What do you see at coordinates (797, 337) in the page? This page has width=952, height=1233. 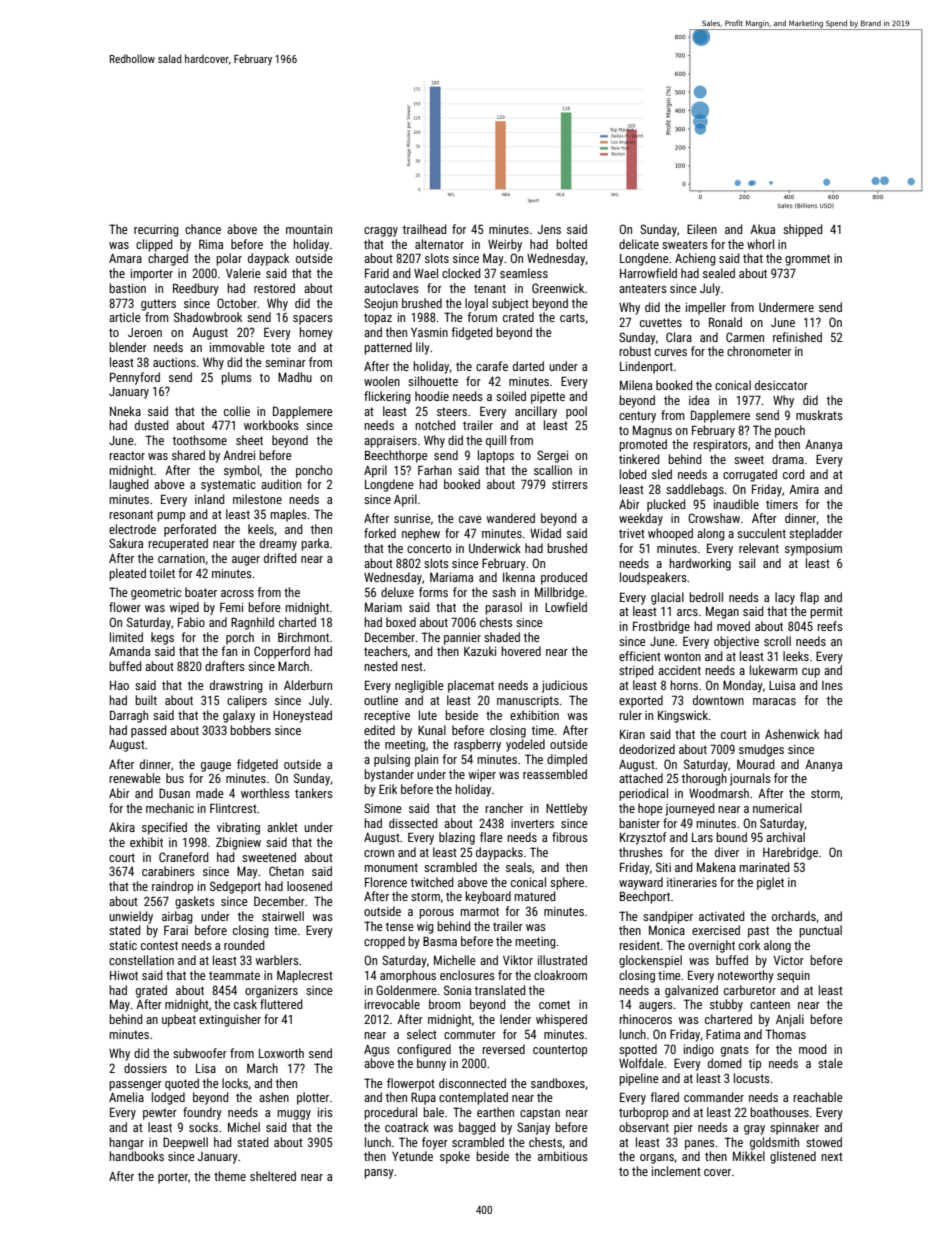 I see `refinished` at bounding box center [797, 337].
